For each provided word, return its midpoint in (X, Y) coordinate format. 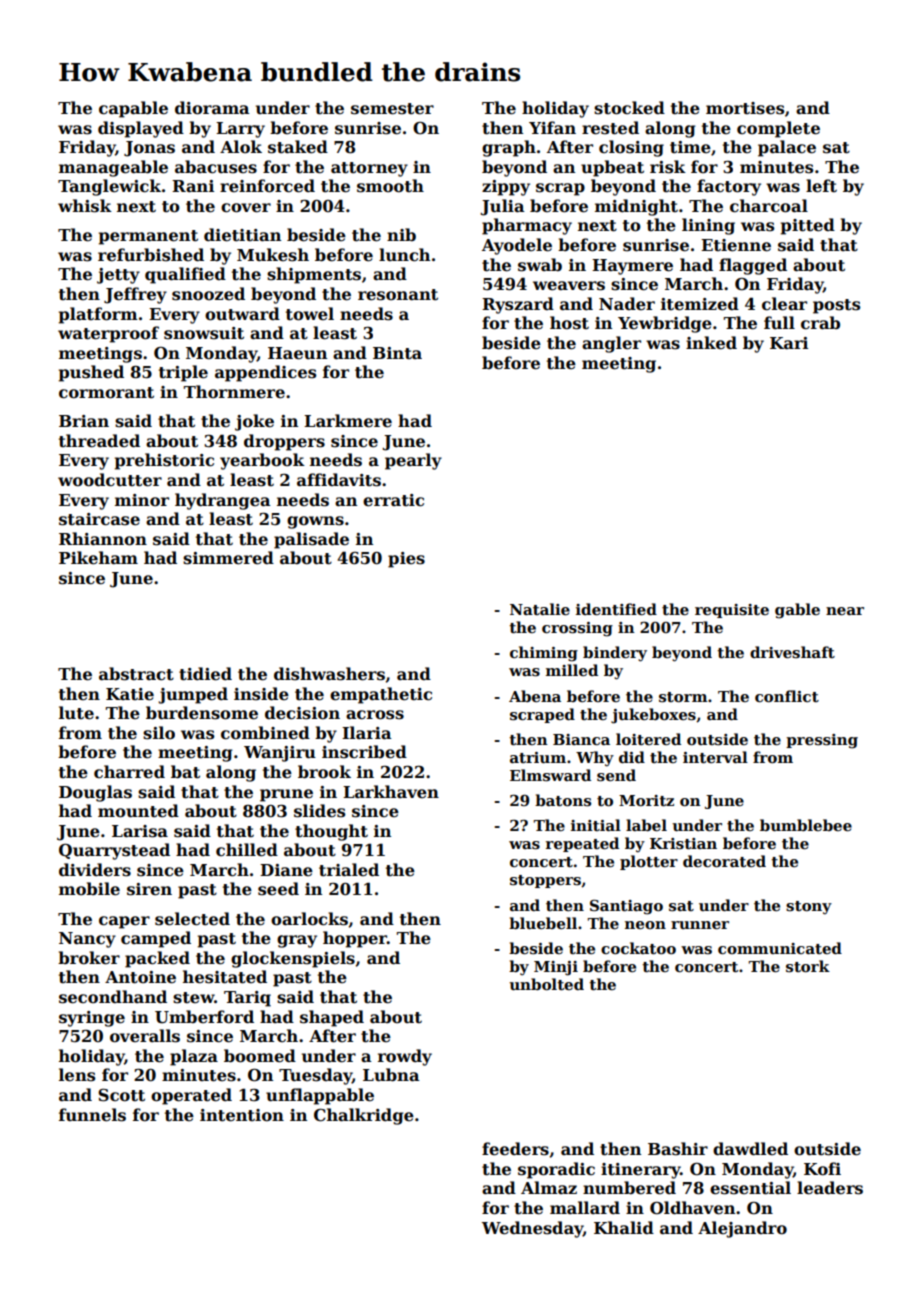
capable (133, 109)
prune (286, 795)
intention (242, 1115)
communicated (780, 948)
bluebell (543, 923)
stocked (629, 108)
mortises (745, 108)
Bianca (581, 739)
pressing (822, 741)
